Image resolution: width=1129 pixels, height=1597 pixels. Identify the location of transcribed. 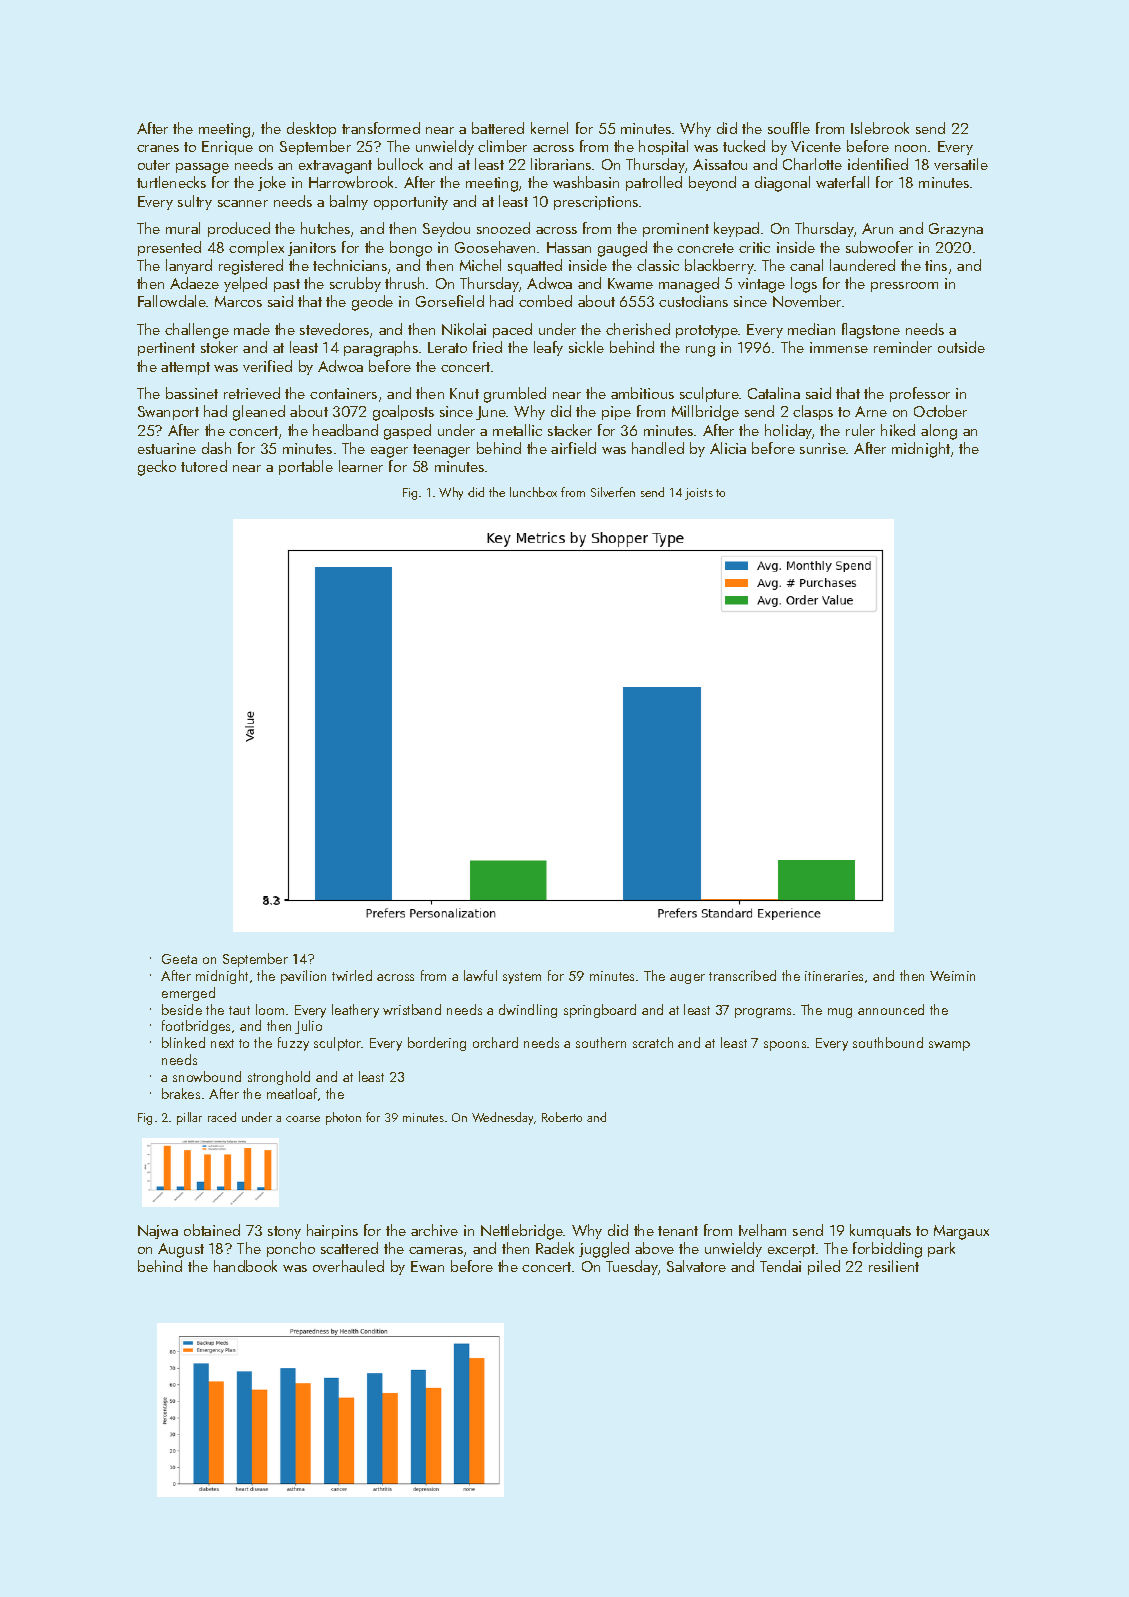
(742, 975).
